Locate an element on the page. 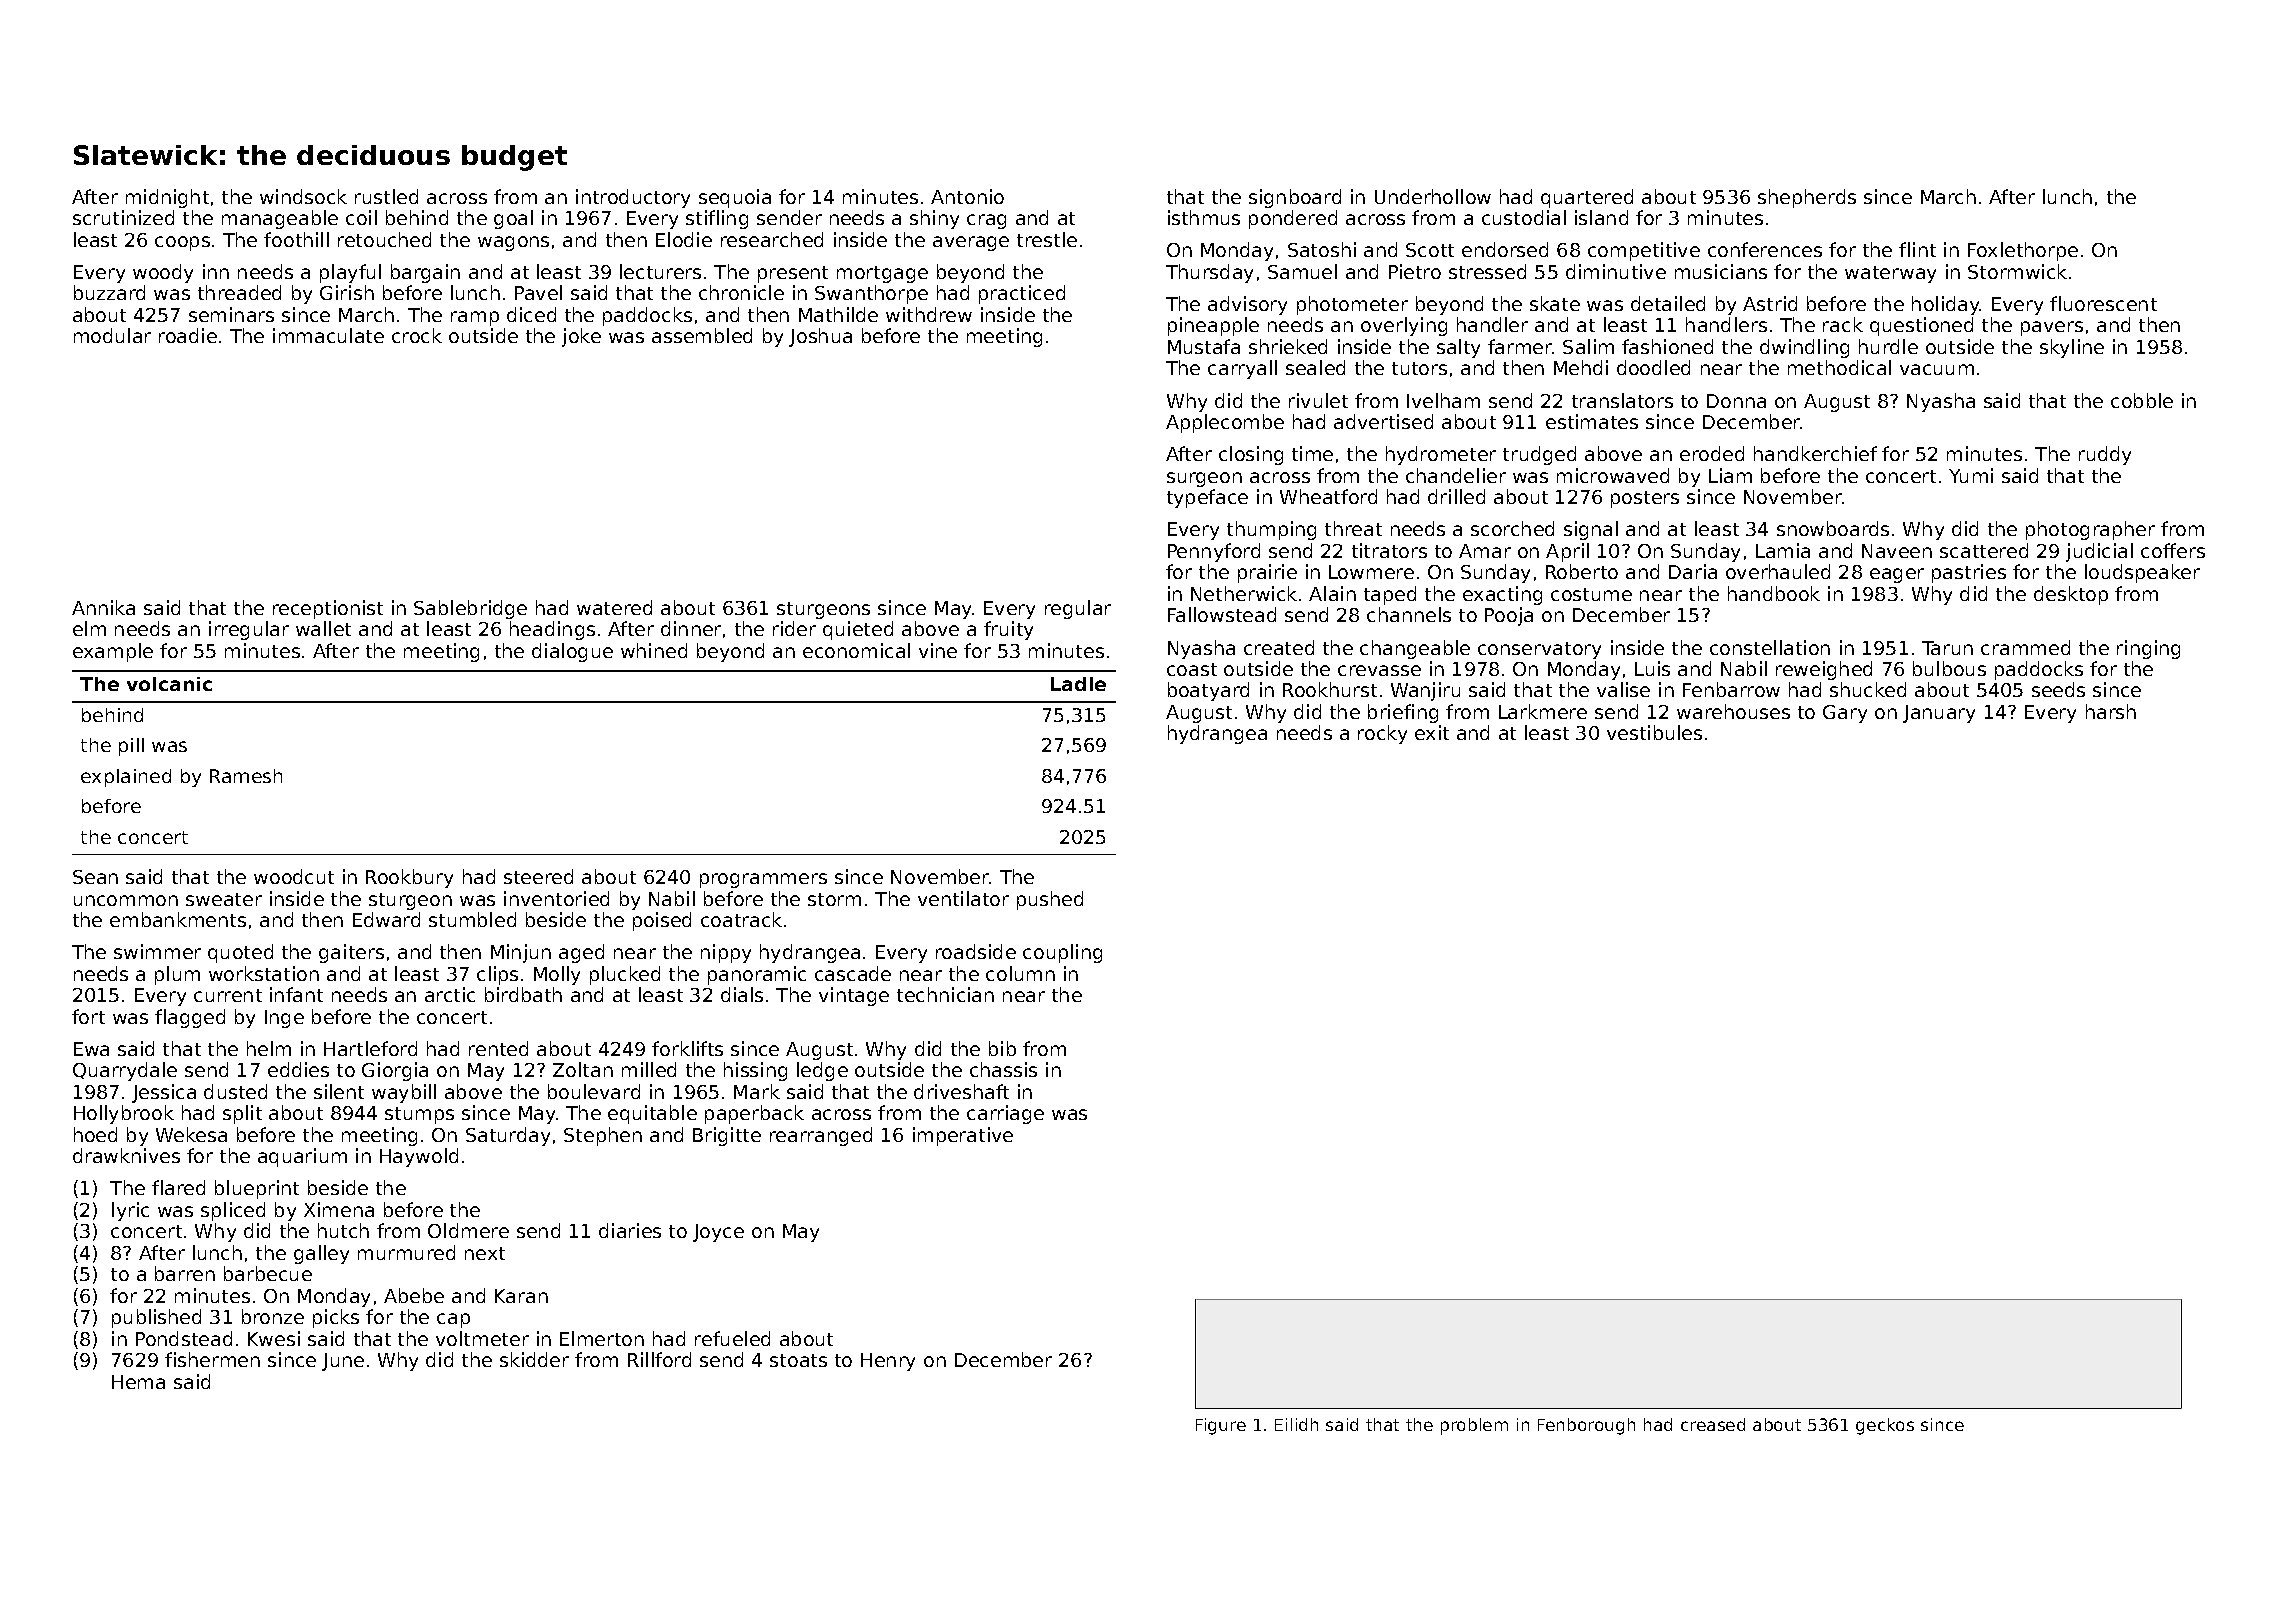 Image resolution: width=2282 pixels, height=1614 pixels. creased is located at coordinates (1713, 1424).
